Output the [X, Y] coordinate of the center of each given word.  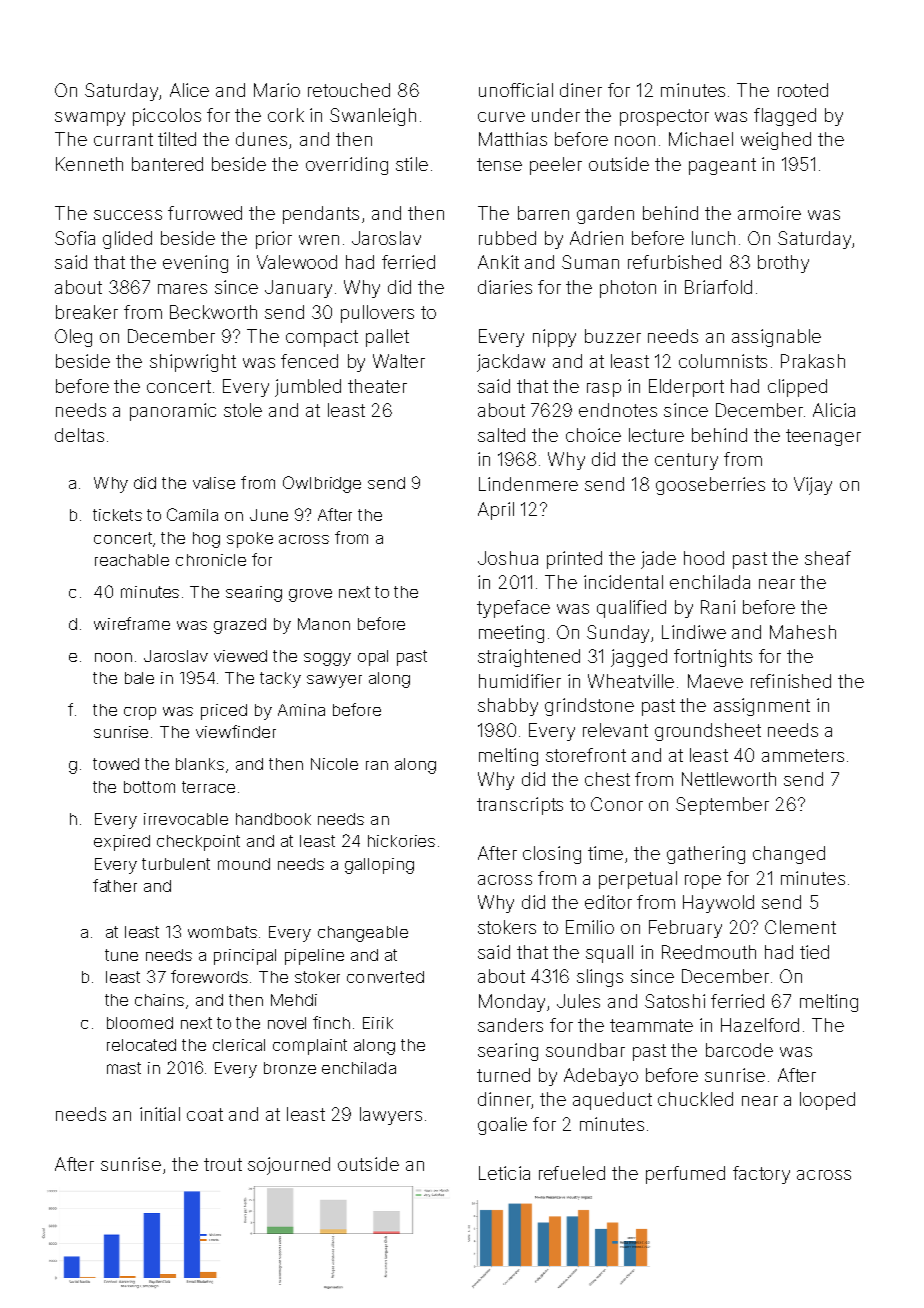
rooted [803, 90]
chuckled [695, 1099]
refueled [572, 1173]
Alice [189, 90]
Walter [399, 361]
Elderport [686, 388]
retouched [349, 90]
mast [124, 1068]
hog [206, 540]
